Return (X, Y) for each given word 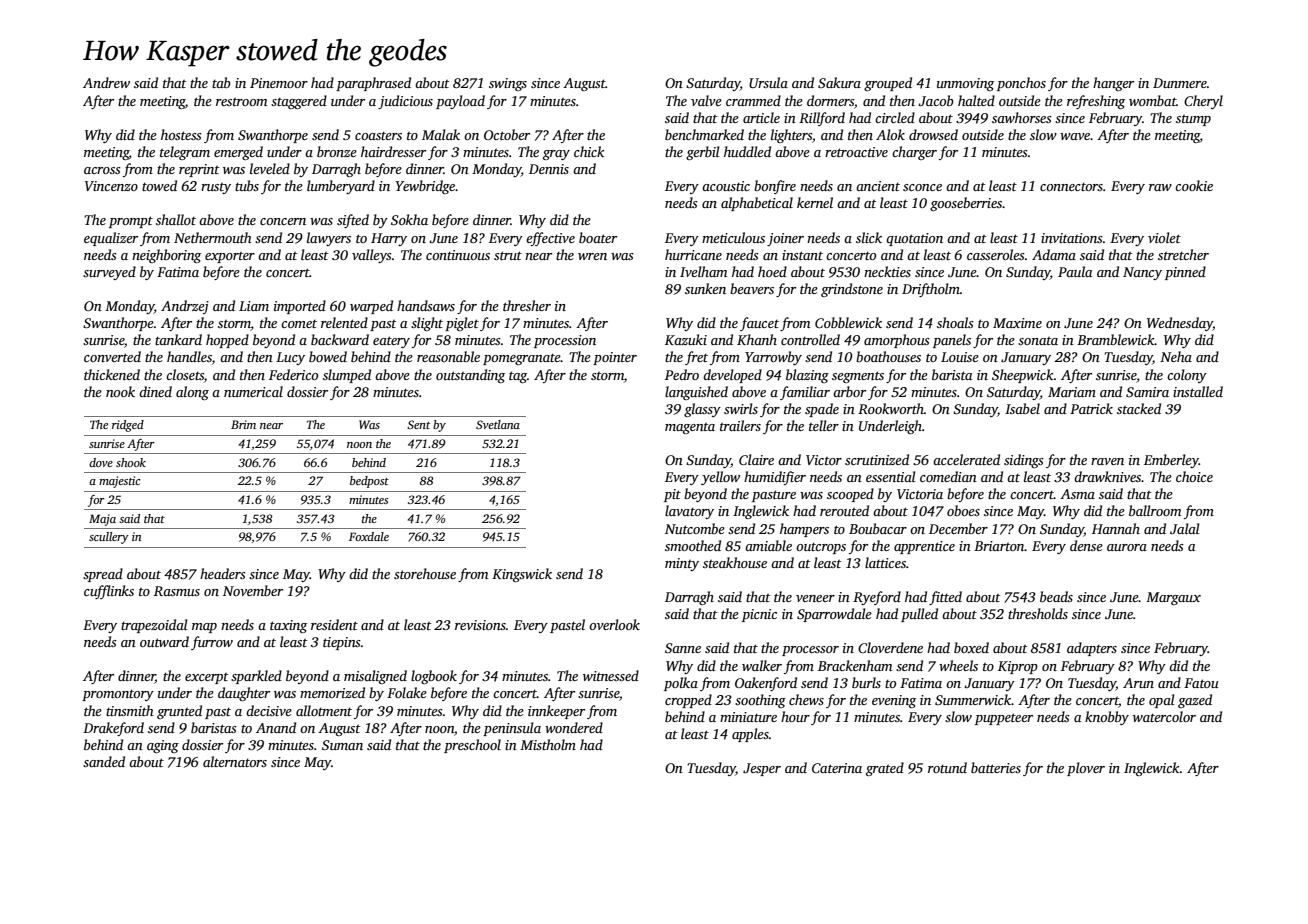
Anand (276, 727)
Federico (293, 374)
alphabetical (757, 204)
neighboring (166, 256)
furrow (212, 643)
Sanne (683, 648)
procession (565, 341)
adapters (1092, 649)
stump (1193, 120)
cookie (1194, 185)
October (507, 134)
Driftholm (931, 290)
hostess (181, 134)
